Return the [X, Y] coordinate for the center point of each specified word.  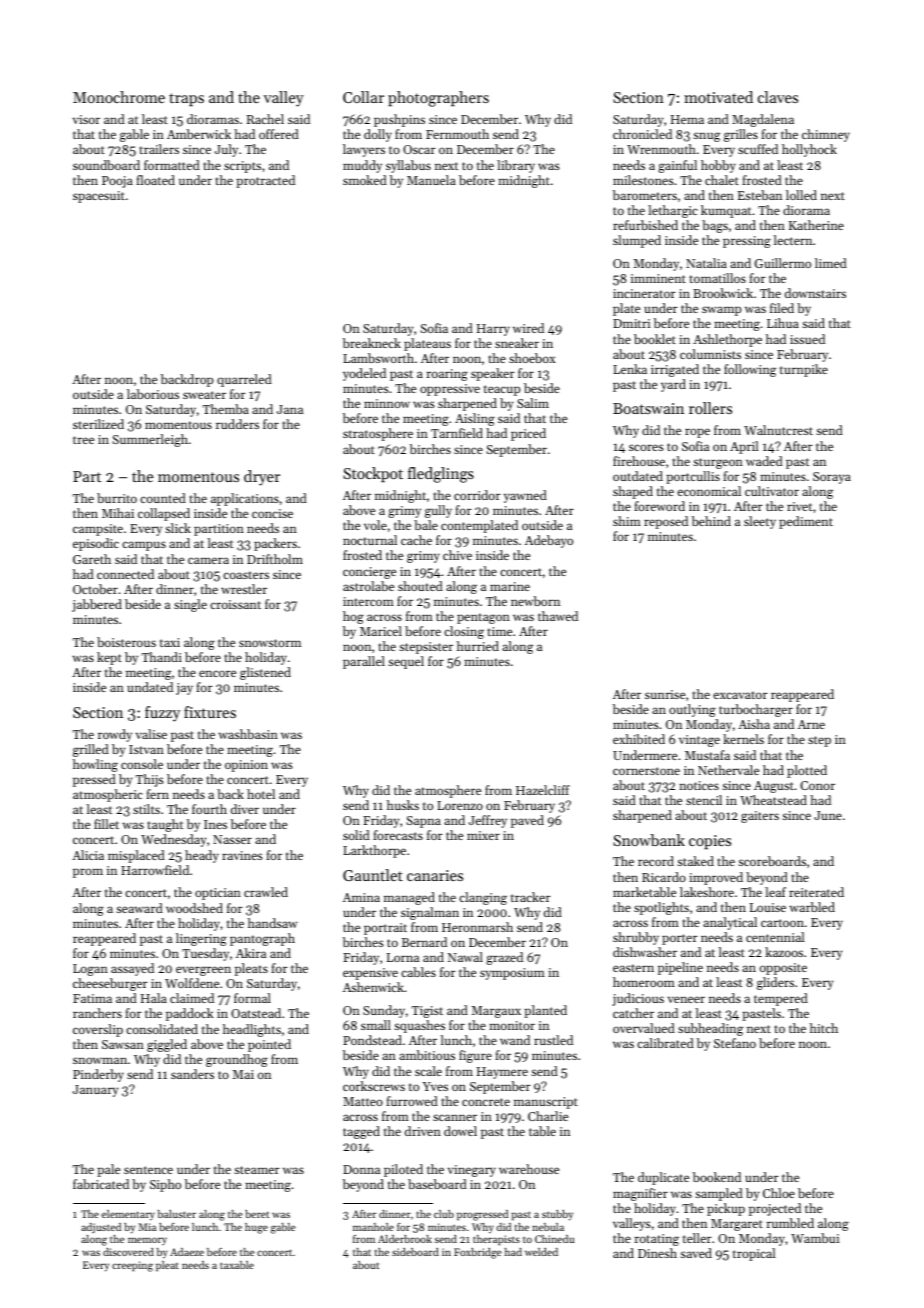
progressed [482, 1215]
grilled [91, 750]
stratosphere [378, 434]
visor [86, 119]
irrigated [675, 370]
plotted [807, 771]
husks [403, 805]
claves [778, 97]
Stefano [735, 1043]
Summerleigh [150, 440]
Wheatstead [773, 800]
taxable [237, 1265]
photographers [438, 99]
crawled [266, 892]
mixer [483, 835]
